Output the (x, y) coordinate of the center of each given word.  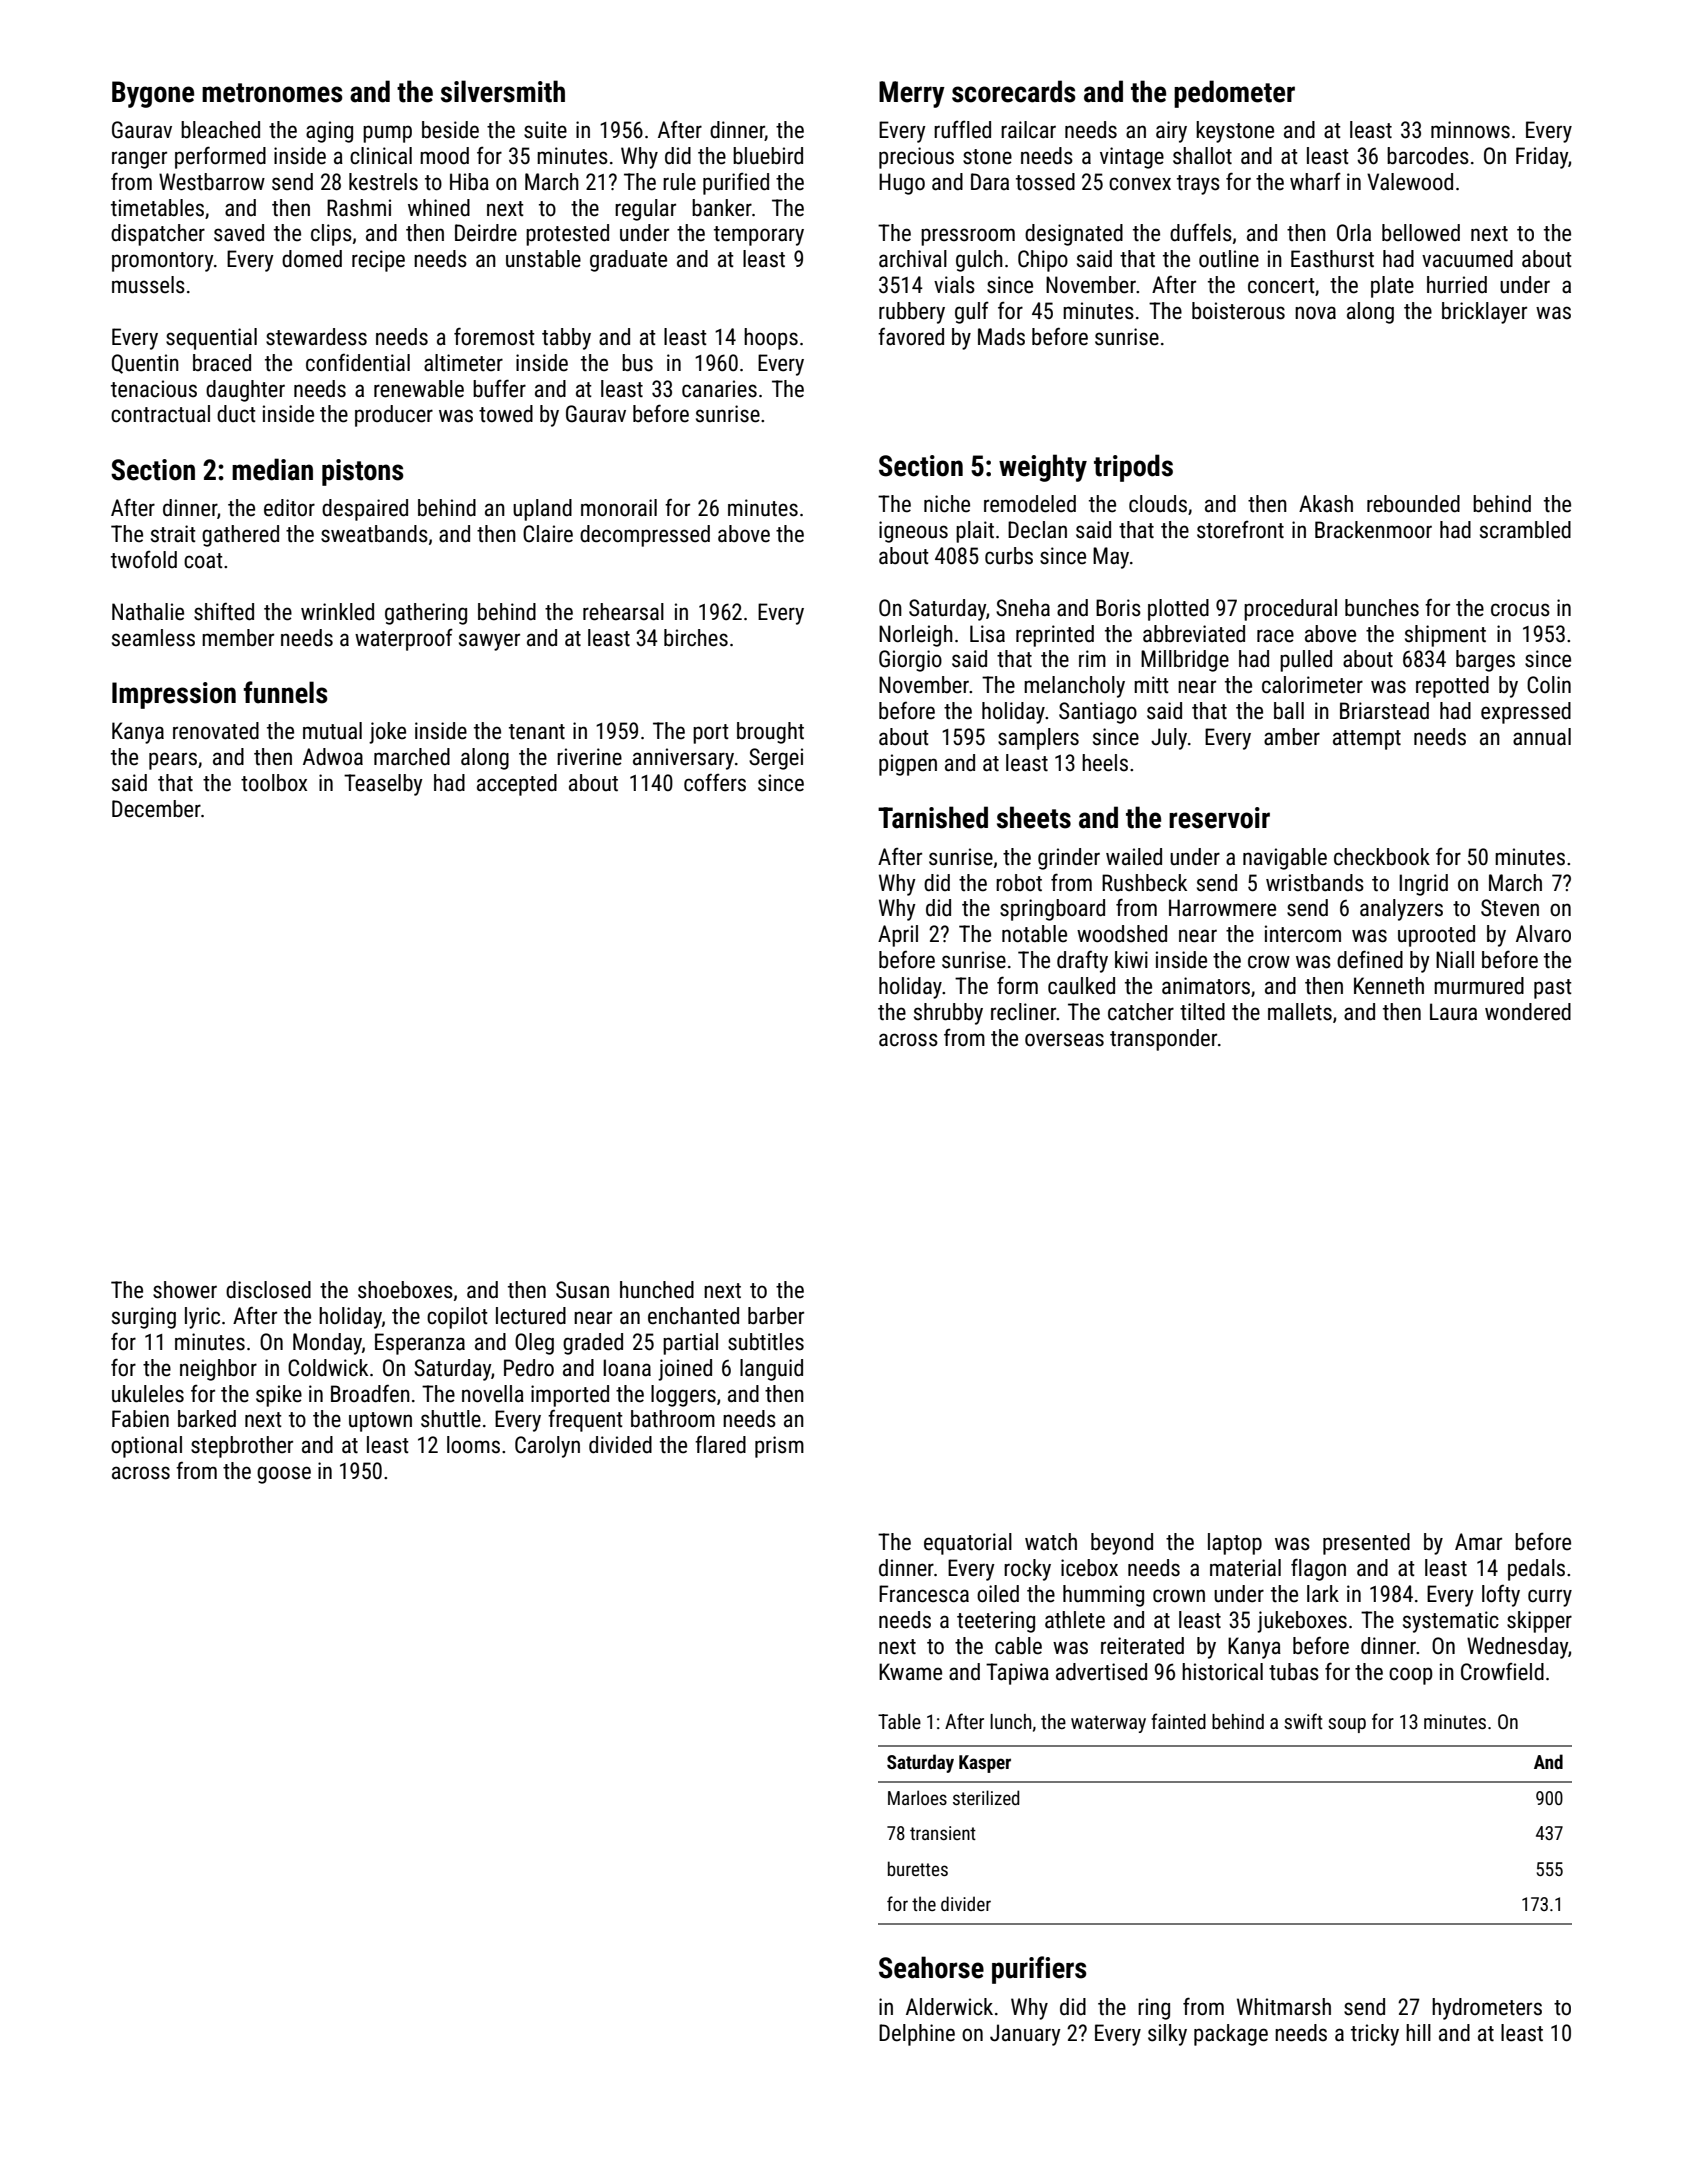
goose (284, 1475)
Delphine (917, 2035)
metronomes (272, 93)
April (898, 936)
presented (1366, 1544)
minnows (1470, 130)
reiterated (1142, 1646)
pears (173, 761)
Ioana (627, 1368)
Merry (912, 94)
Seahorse (931, 1967)
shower (185, 1290)
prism (779, 1447)
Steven (1510, 908)
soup (1347, 1725)
